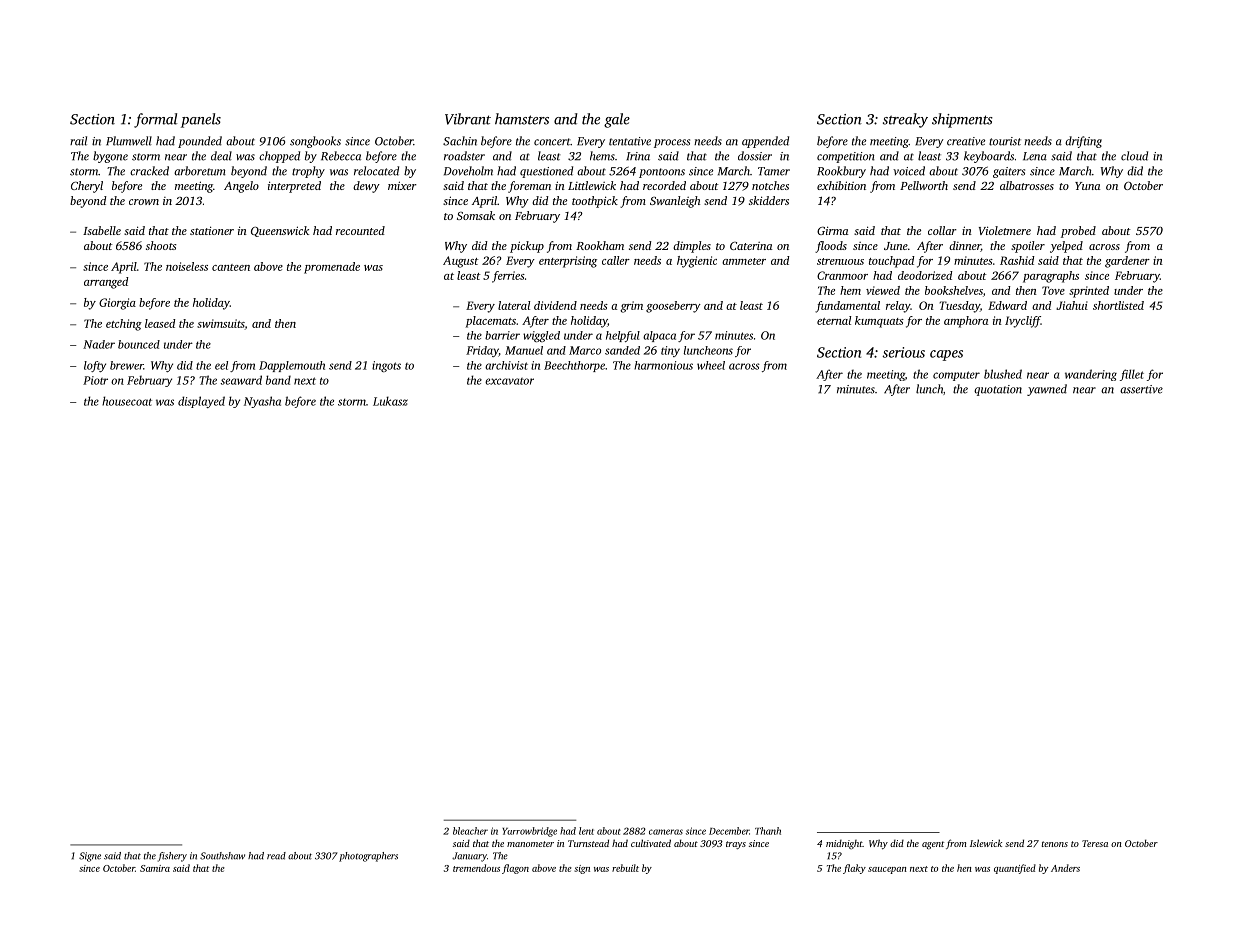 The height and width of the document is (952, 1233). I want to click on songbooks, so click(315, 142).
